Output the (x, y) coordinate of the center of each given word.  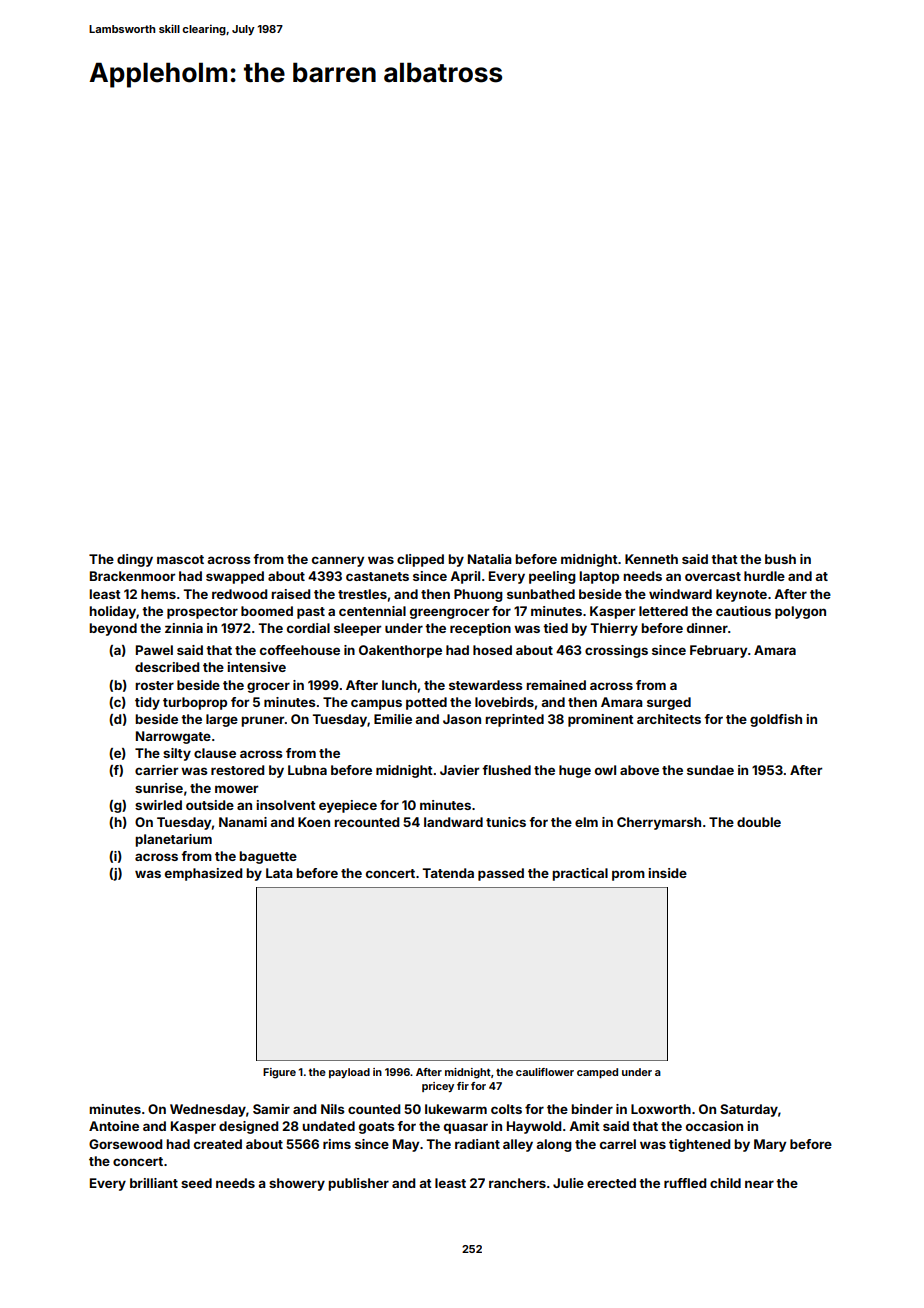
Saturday (749, 1110)
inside (667, 873)
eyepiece (348, 806)
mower (236, 789)
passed (501, 874)
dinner (707, 628)
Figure (279, 1073)
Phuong (478, 595)
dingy (135, 560)
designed (248, 1127)
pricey (438, 1087)
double (759, 822)
